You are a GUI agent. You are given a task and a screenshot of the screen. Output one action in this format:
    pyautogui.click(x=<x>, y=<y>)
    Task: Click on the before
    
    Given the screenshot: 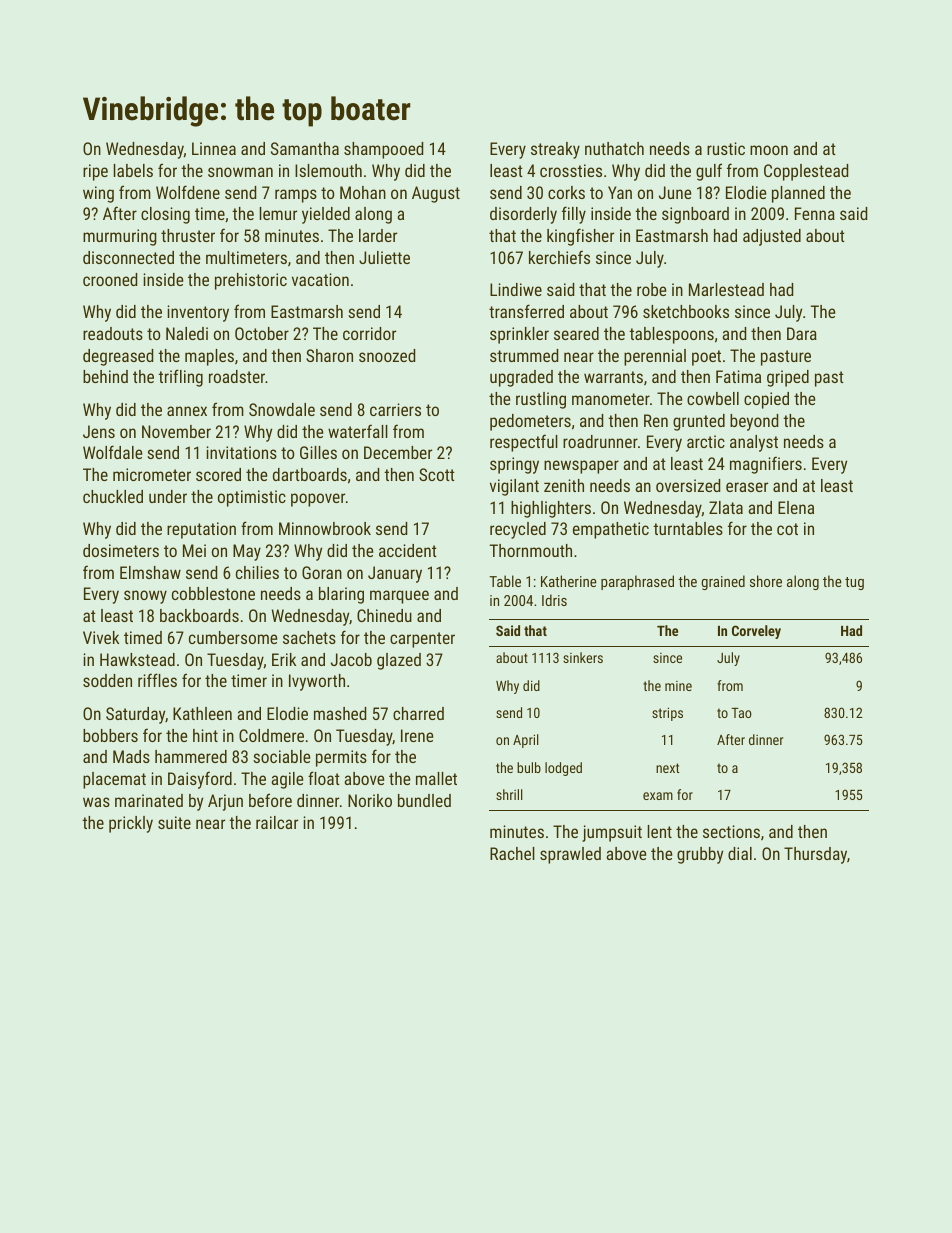 What is the action you would take?
    pyautogui.click(x=270, y=800)
